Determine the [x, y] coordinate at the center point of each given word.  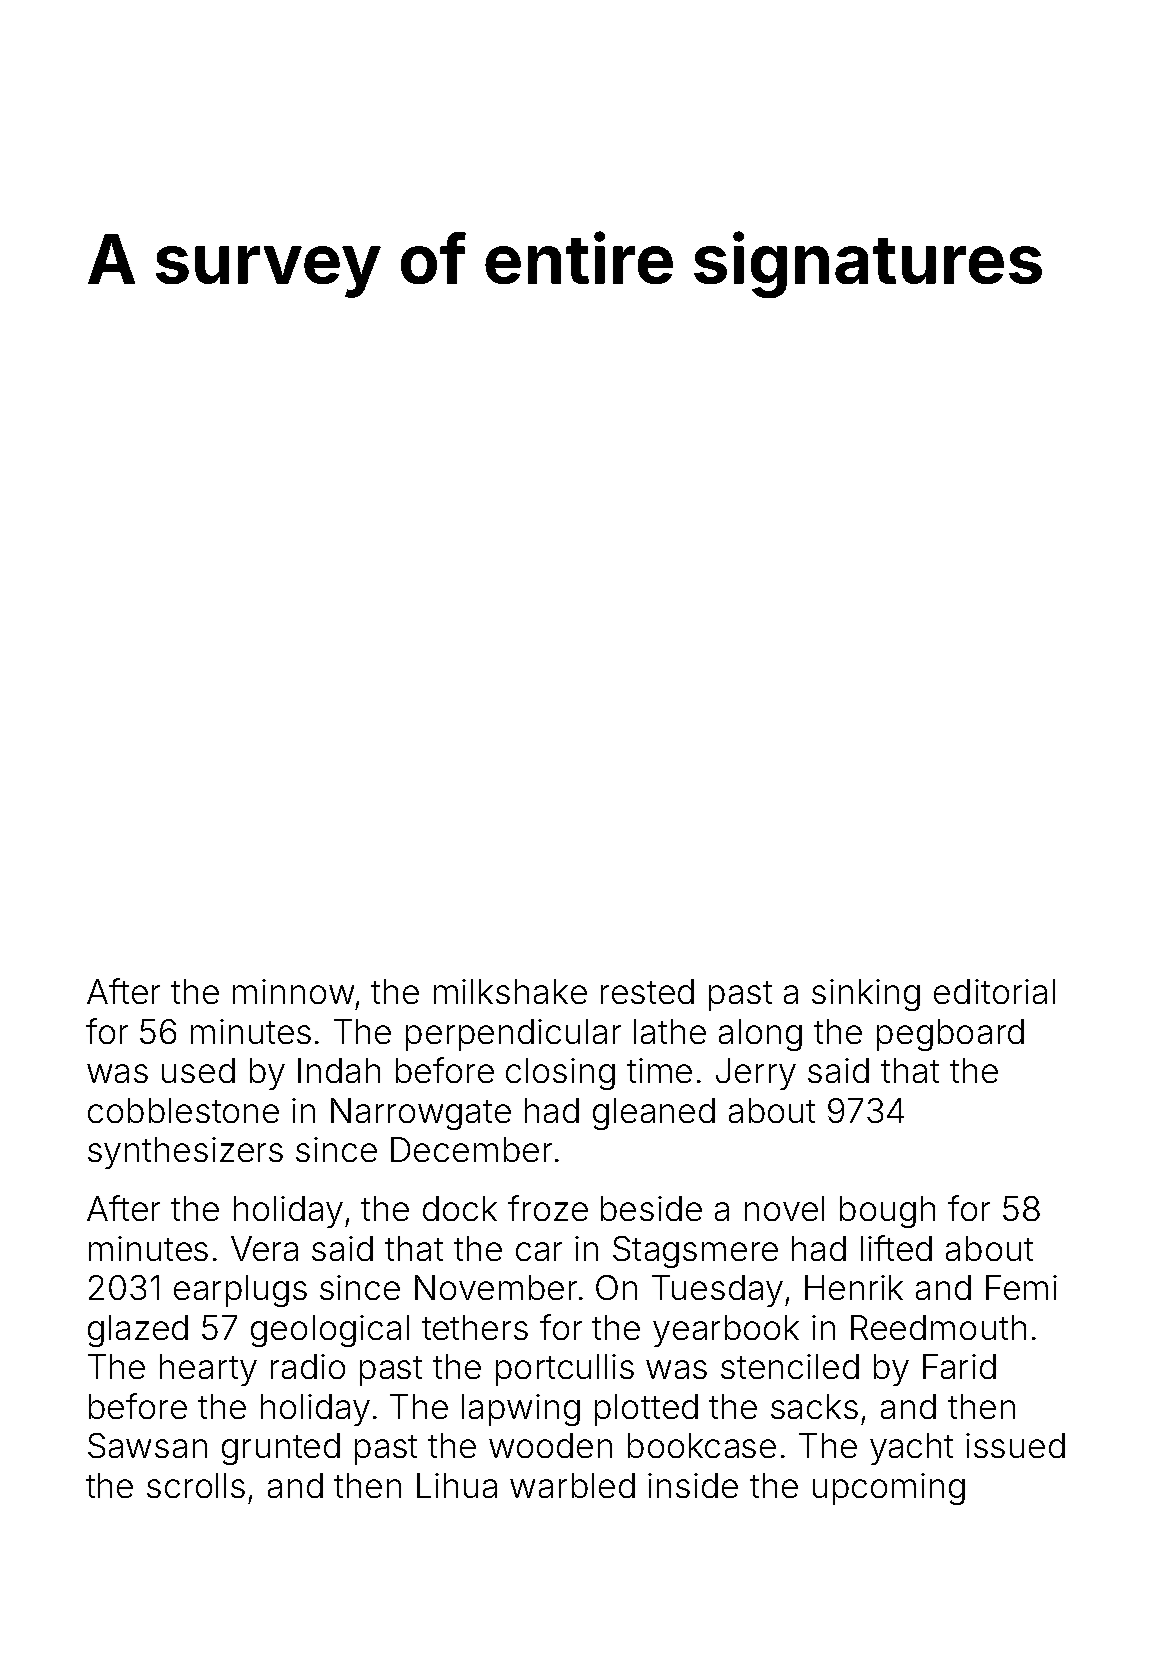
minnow [293, 991]
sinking [866, 995]
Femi [1021, 1287]
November [496, 1287]
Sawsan [147, 1445]
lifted [896, 1248]
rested [647, 991]
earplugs [240, 1291]
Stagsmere [695, 1252]
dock [460, 1208]
